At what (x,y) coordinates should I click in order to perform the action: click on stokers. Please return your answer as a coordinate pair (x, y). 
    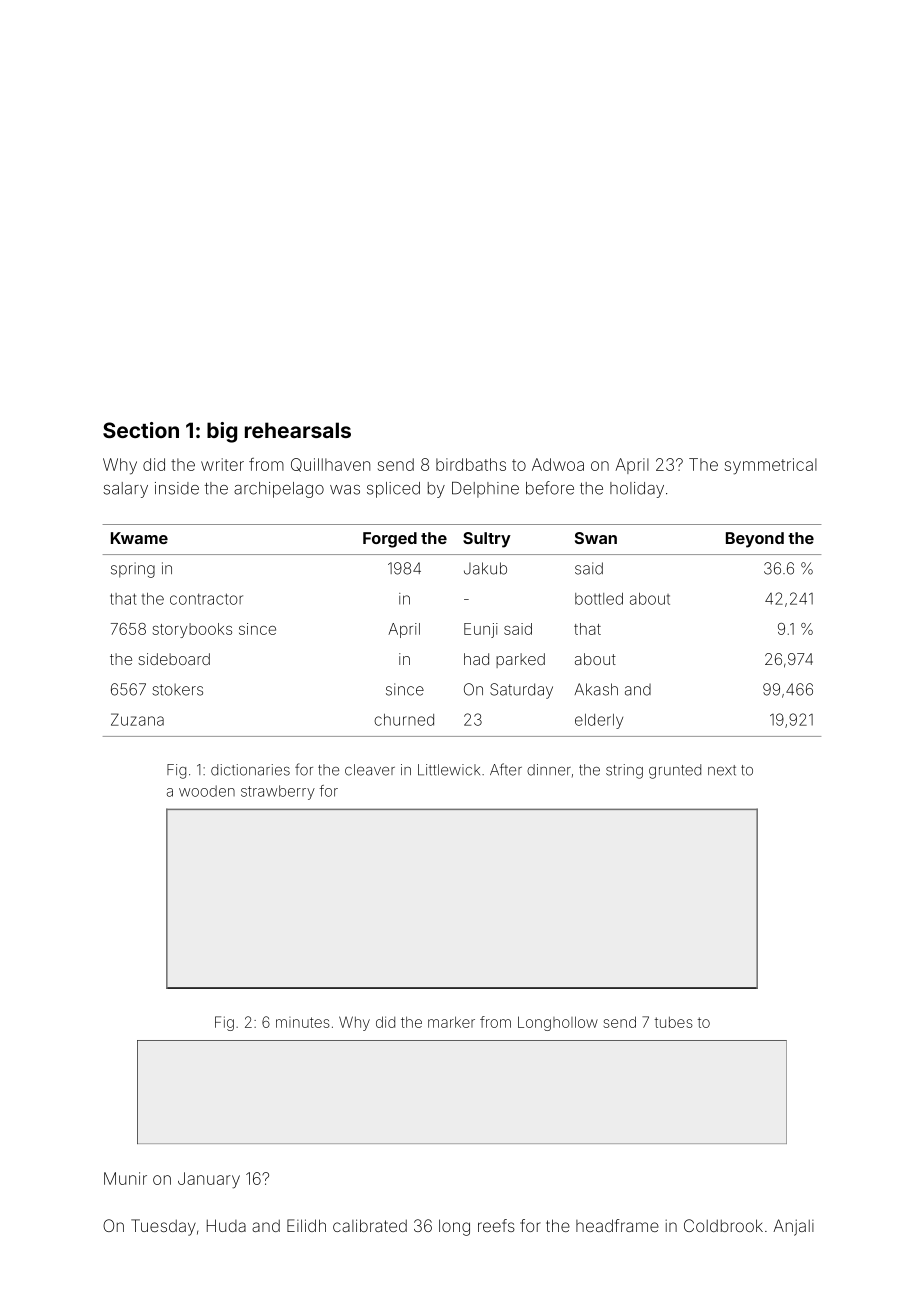
    Looking at the image, I should click on (177, 690).
